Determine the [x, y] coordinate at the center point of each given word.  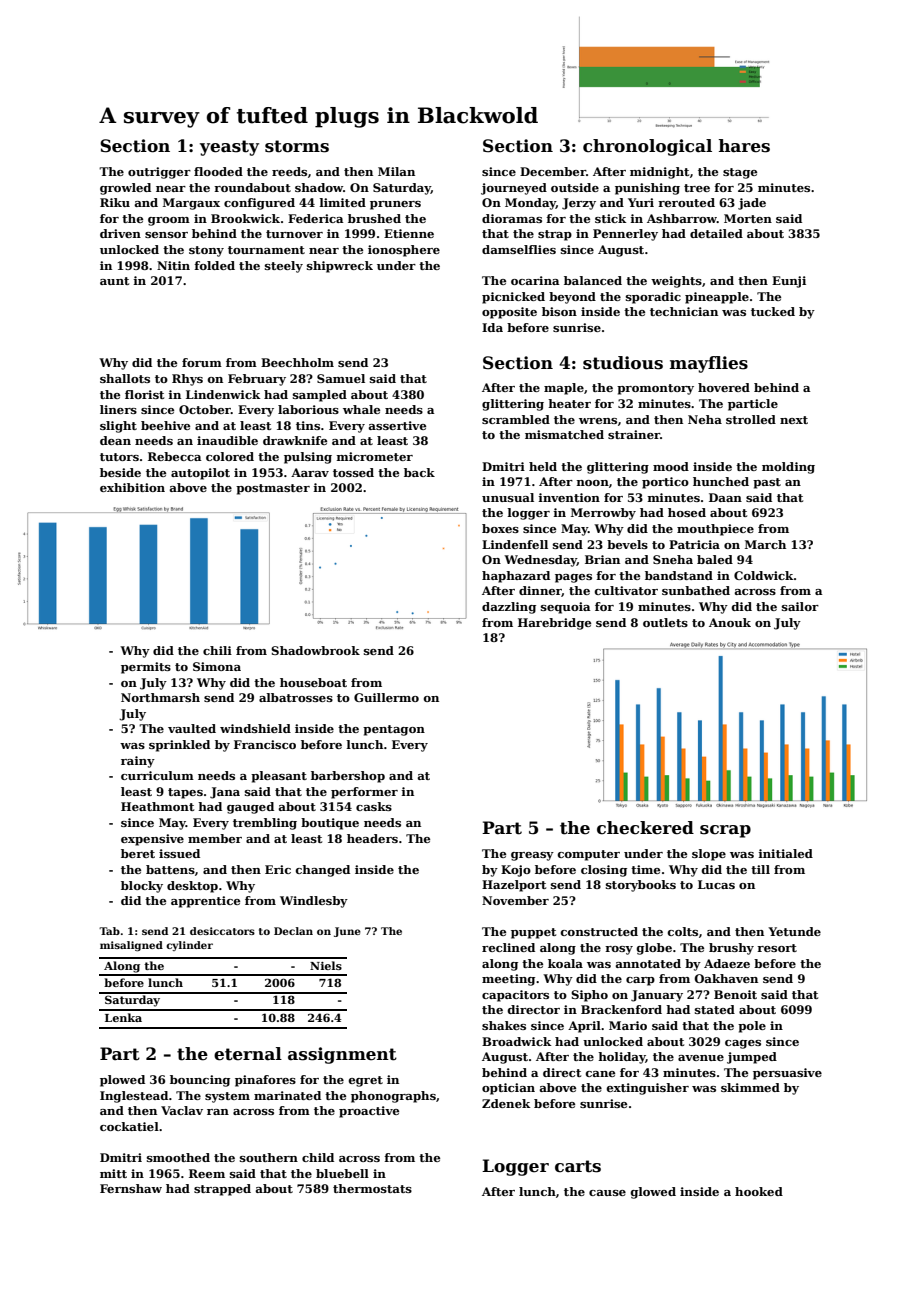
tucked [773, 311]
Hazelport [514, 886]
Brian [602, 559]
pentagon [394, 730]
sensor [166, 235]
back [419, 472]
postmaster [273, 489]
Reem [207, 1173]
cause [607, 1193]
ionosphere [404, 251]
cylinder [189, 946]
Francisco [265, 744]
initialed [785, 853]
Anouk [730, 622]
